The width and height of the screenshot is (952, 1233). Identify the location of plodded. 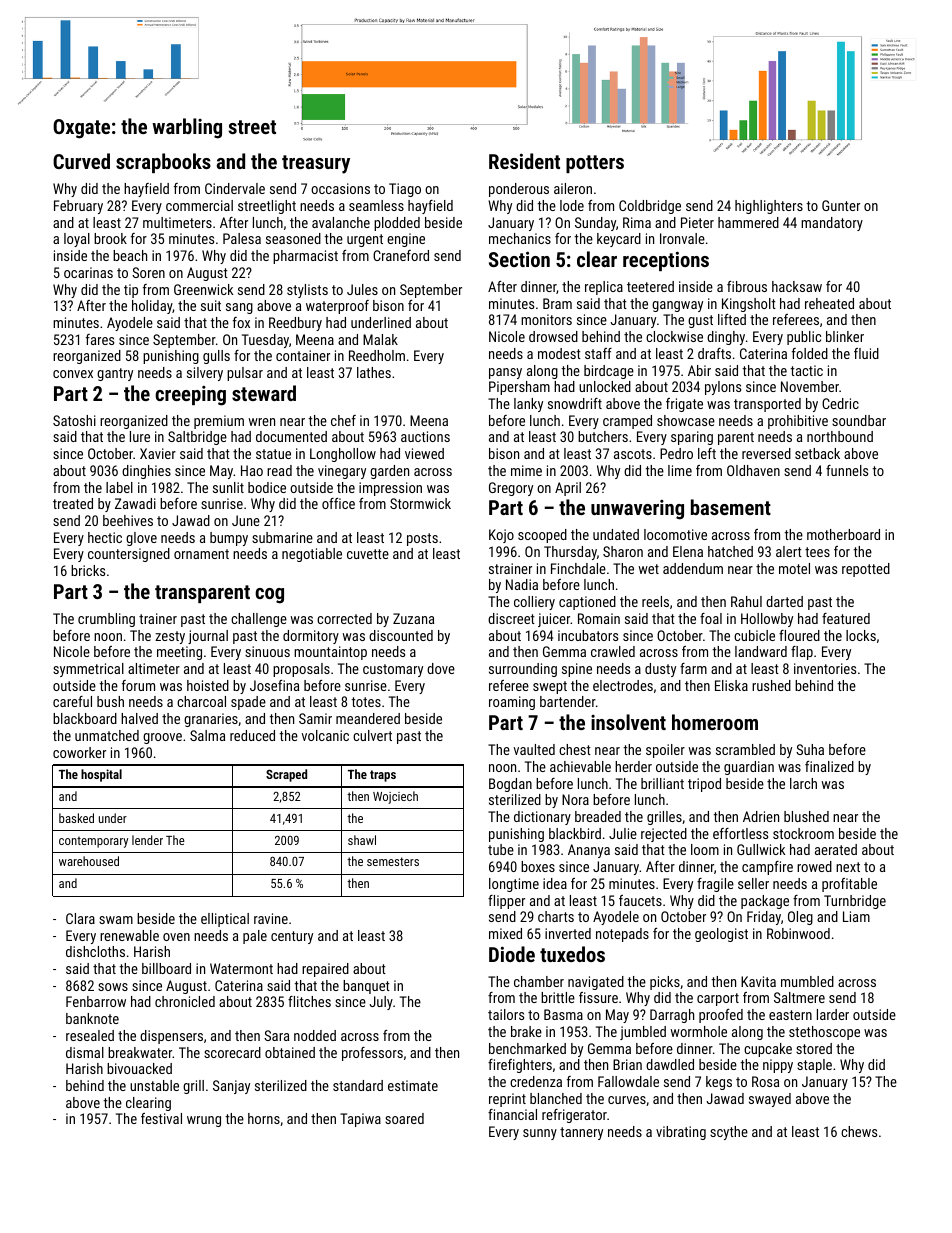
(397, 224).
